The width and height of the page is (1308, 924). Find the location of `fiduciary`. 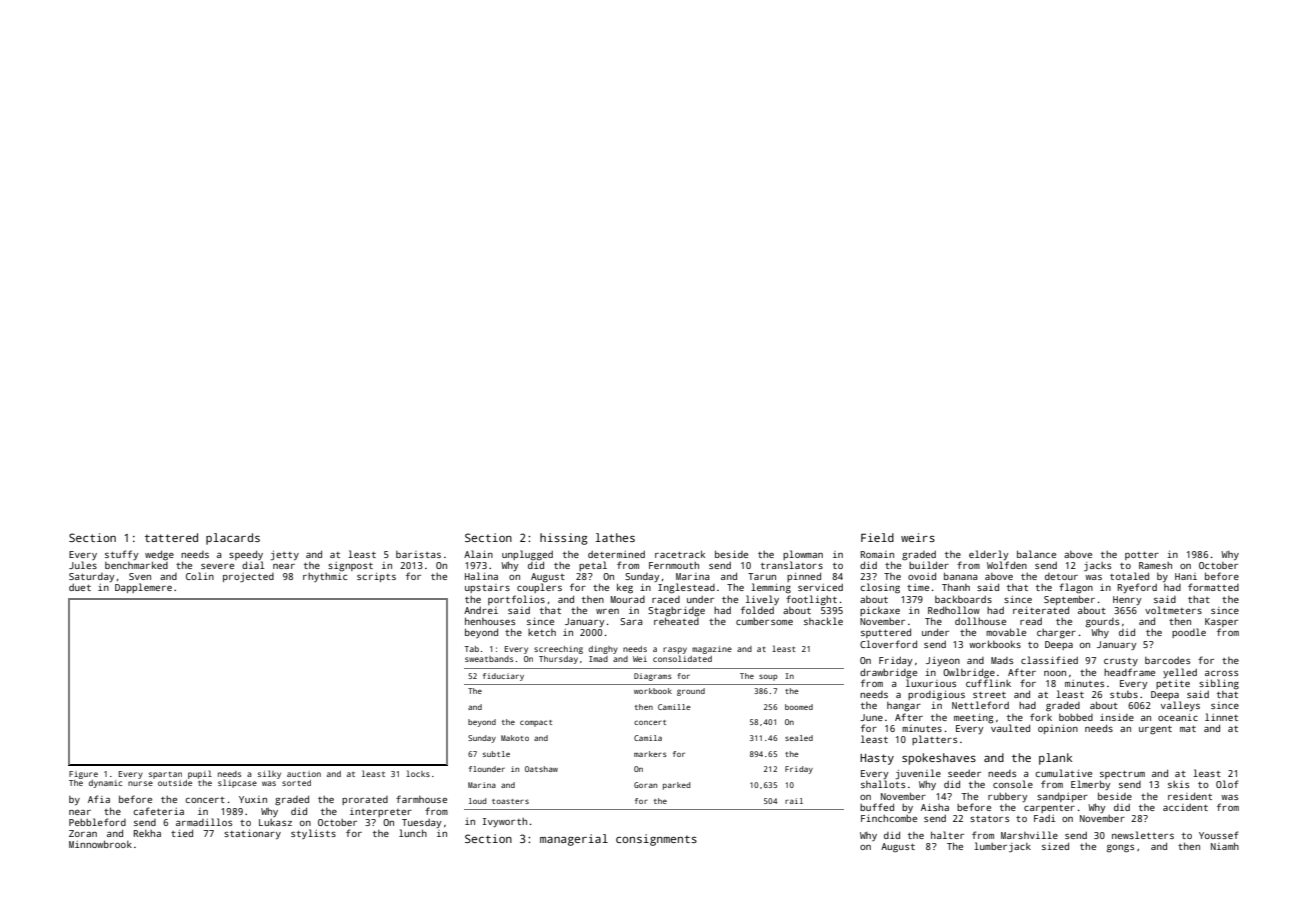

fiduciary is located at coordinates (503, 677).
